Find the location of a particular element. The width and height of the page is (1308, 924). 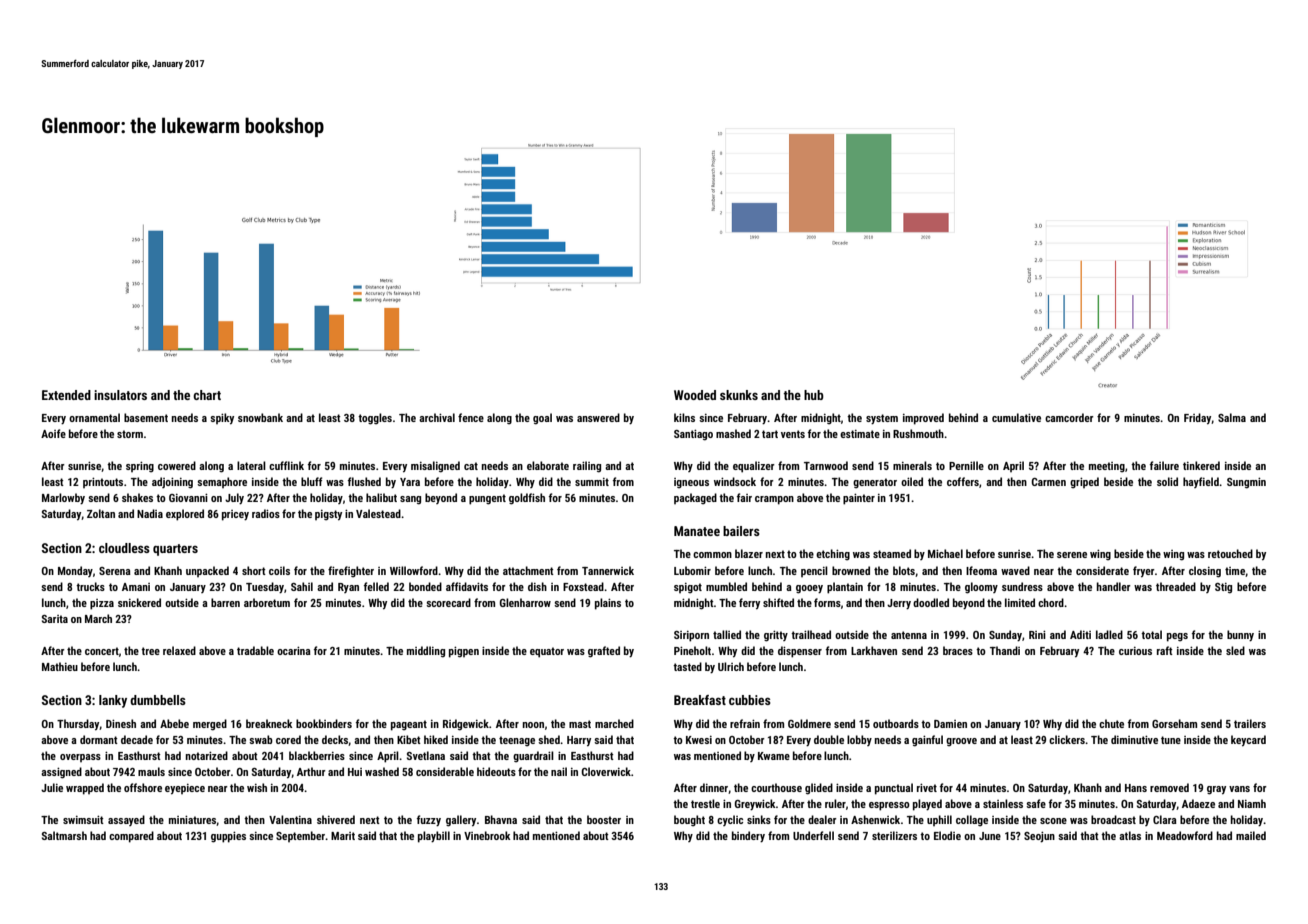

cowered is located at coordinates (177, 465).
